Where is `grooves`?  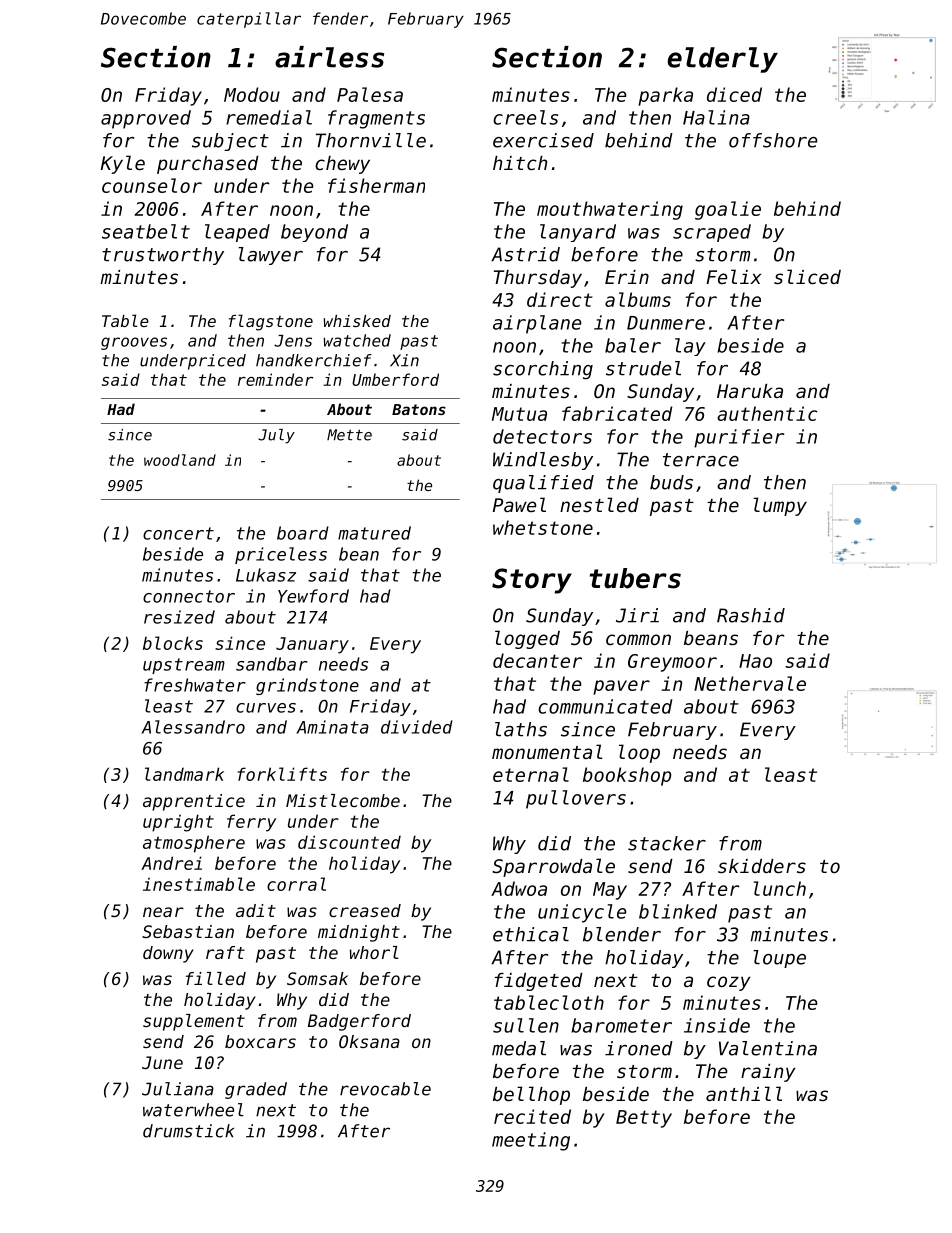 grooves is located at coordinates (134, 343).
